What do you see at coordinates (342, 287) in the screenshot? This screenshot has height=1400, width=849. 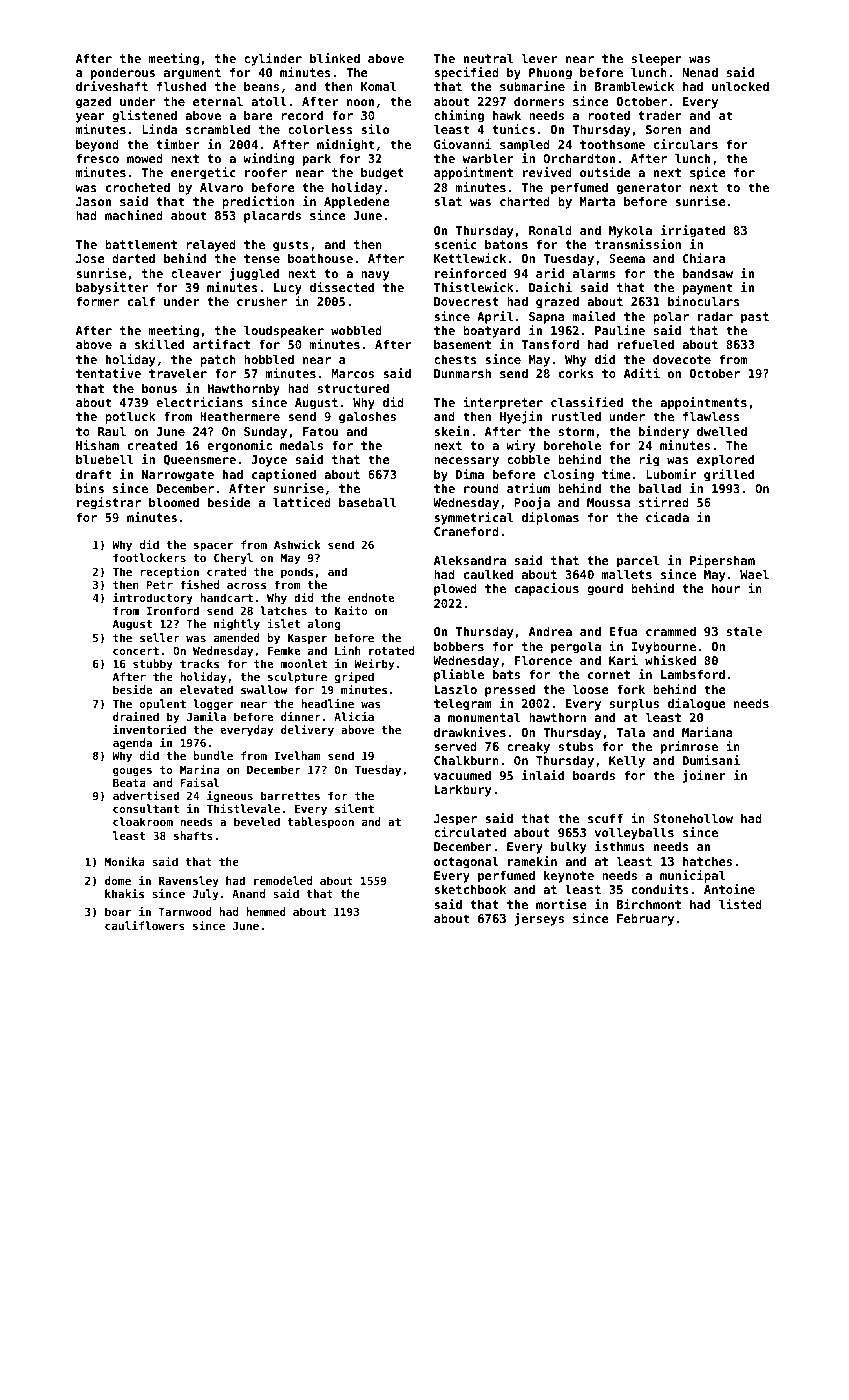 I see `dissected` at bounding box center [342, 287].
